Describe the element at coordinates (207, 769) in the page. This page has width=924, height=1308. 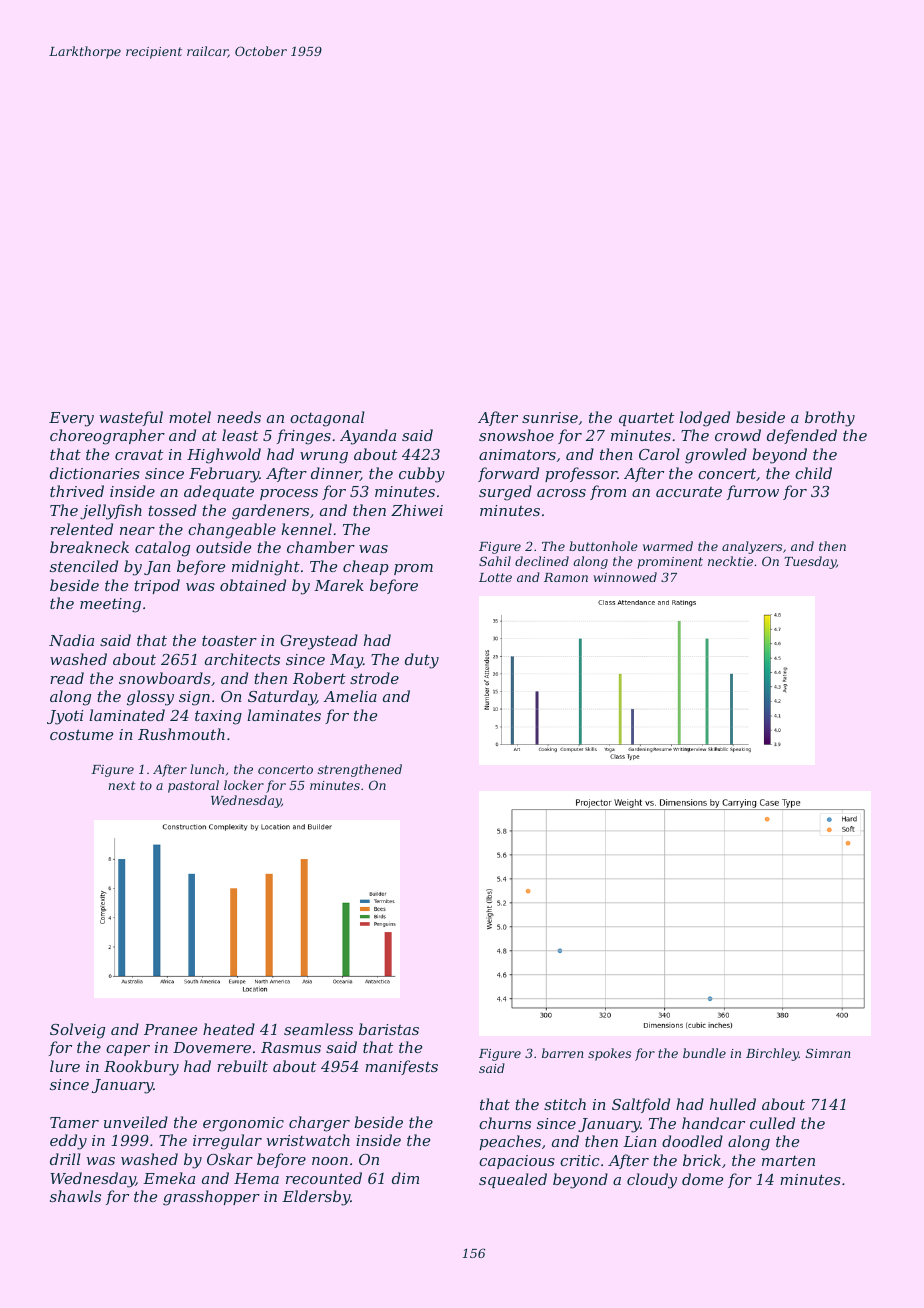
I see `lunch` at that location.
